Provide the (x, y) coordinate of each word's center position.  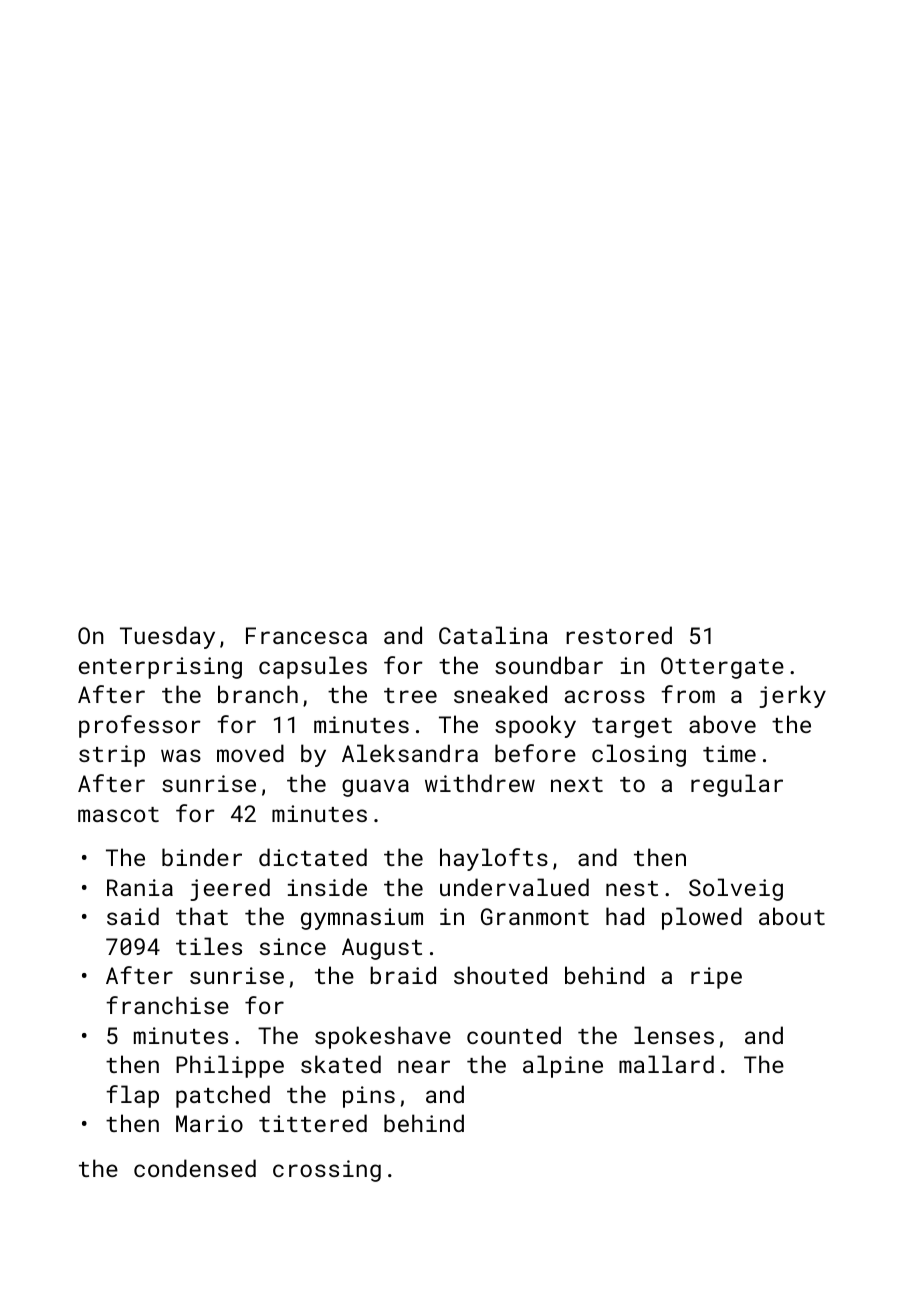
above (722, 724)
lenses (674, 1035)
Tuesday (167, 637)
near (424, 1066)
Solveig (736, 889)
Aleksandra (410, 753)
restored (619, 635)
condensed (195, 1168)
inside (327, 887)
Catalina (493, 635)
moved (250, 753)
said (133, 916)
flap (132, 1096)
